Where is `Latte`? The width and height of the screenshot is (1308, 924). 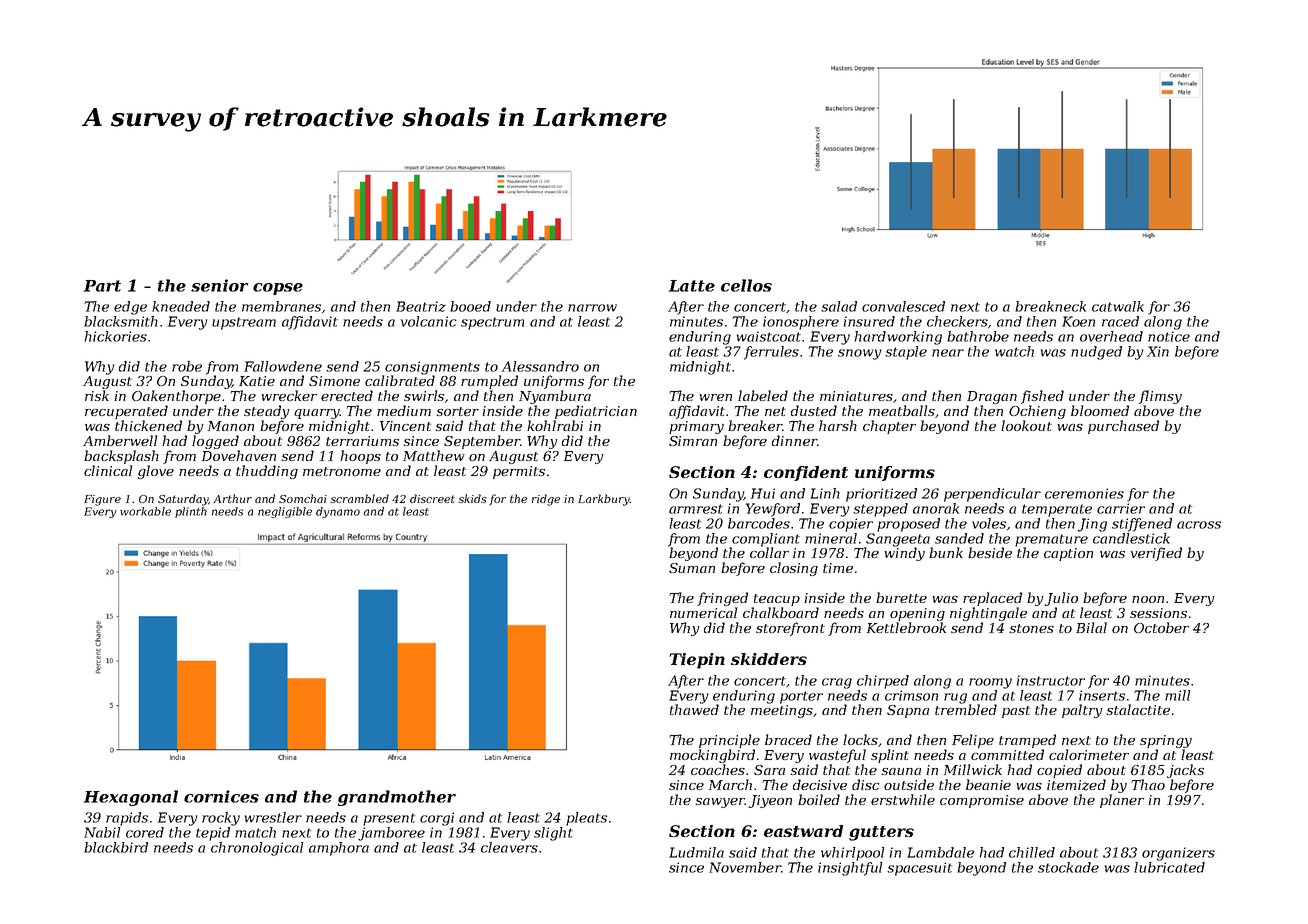 Latte is located at coordinates (692, 286).
